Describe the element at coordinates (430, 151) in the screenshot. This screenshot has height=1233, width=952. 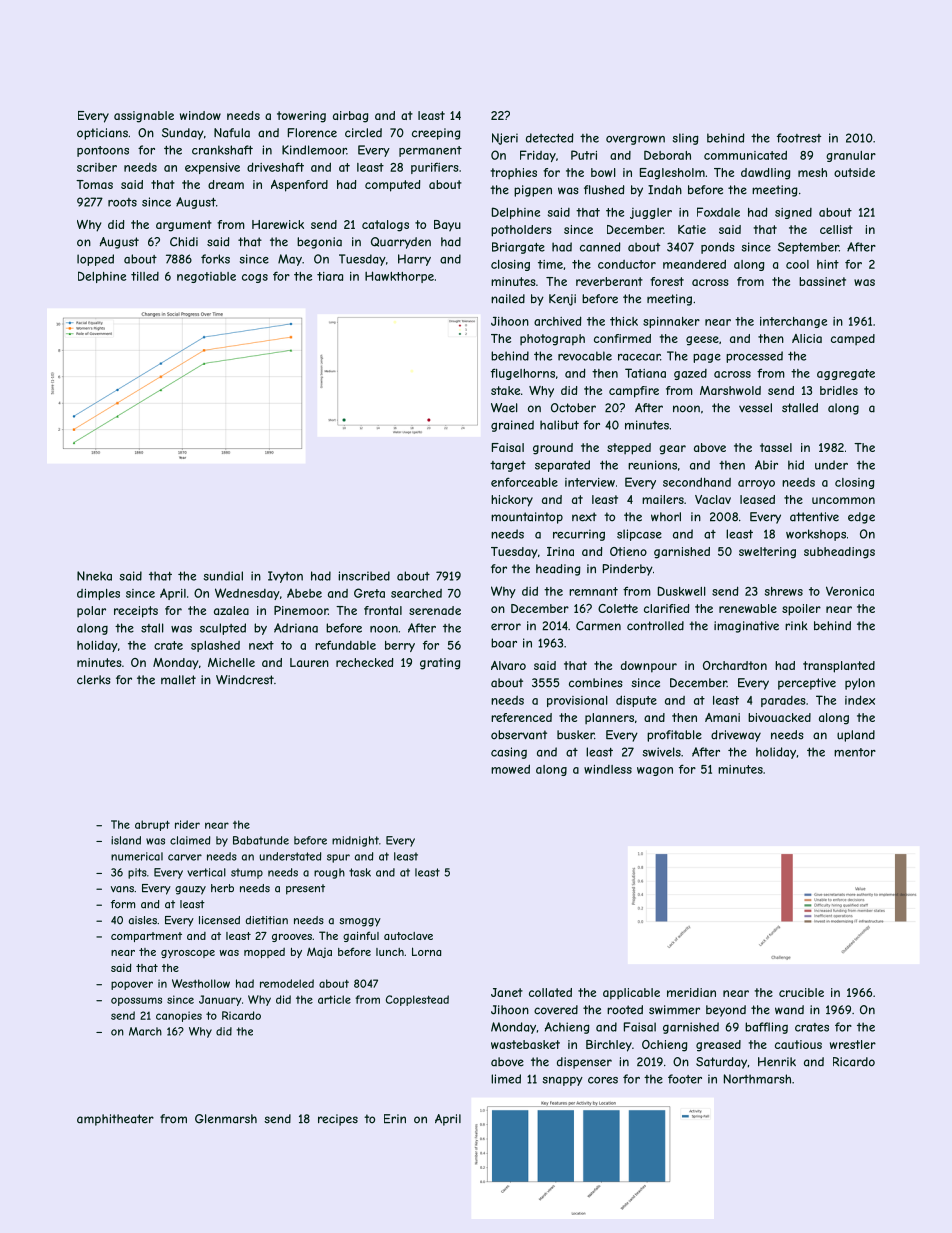
I see `permanent` at that location.
